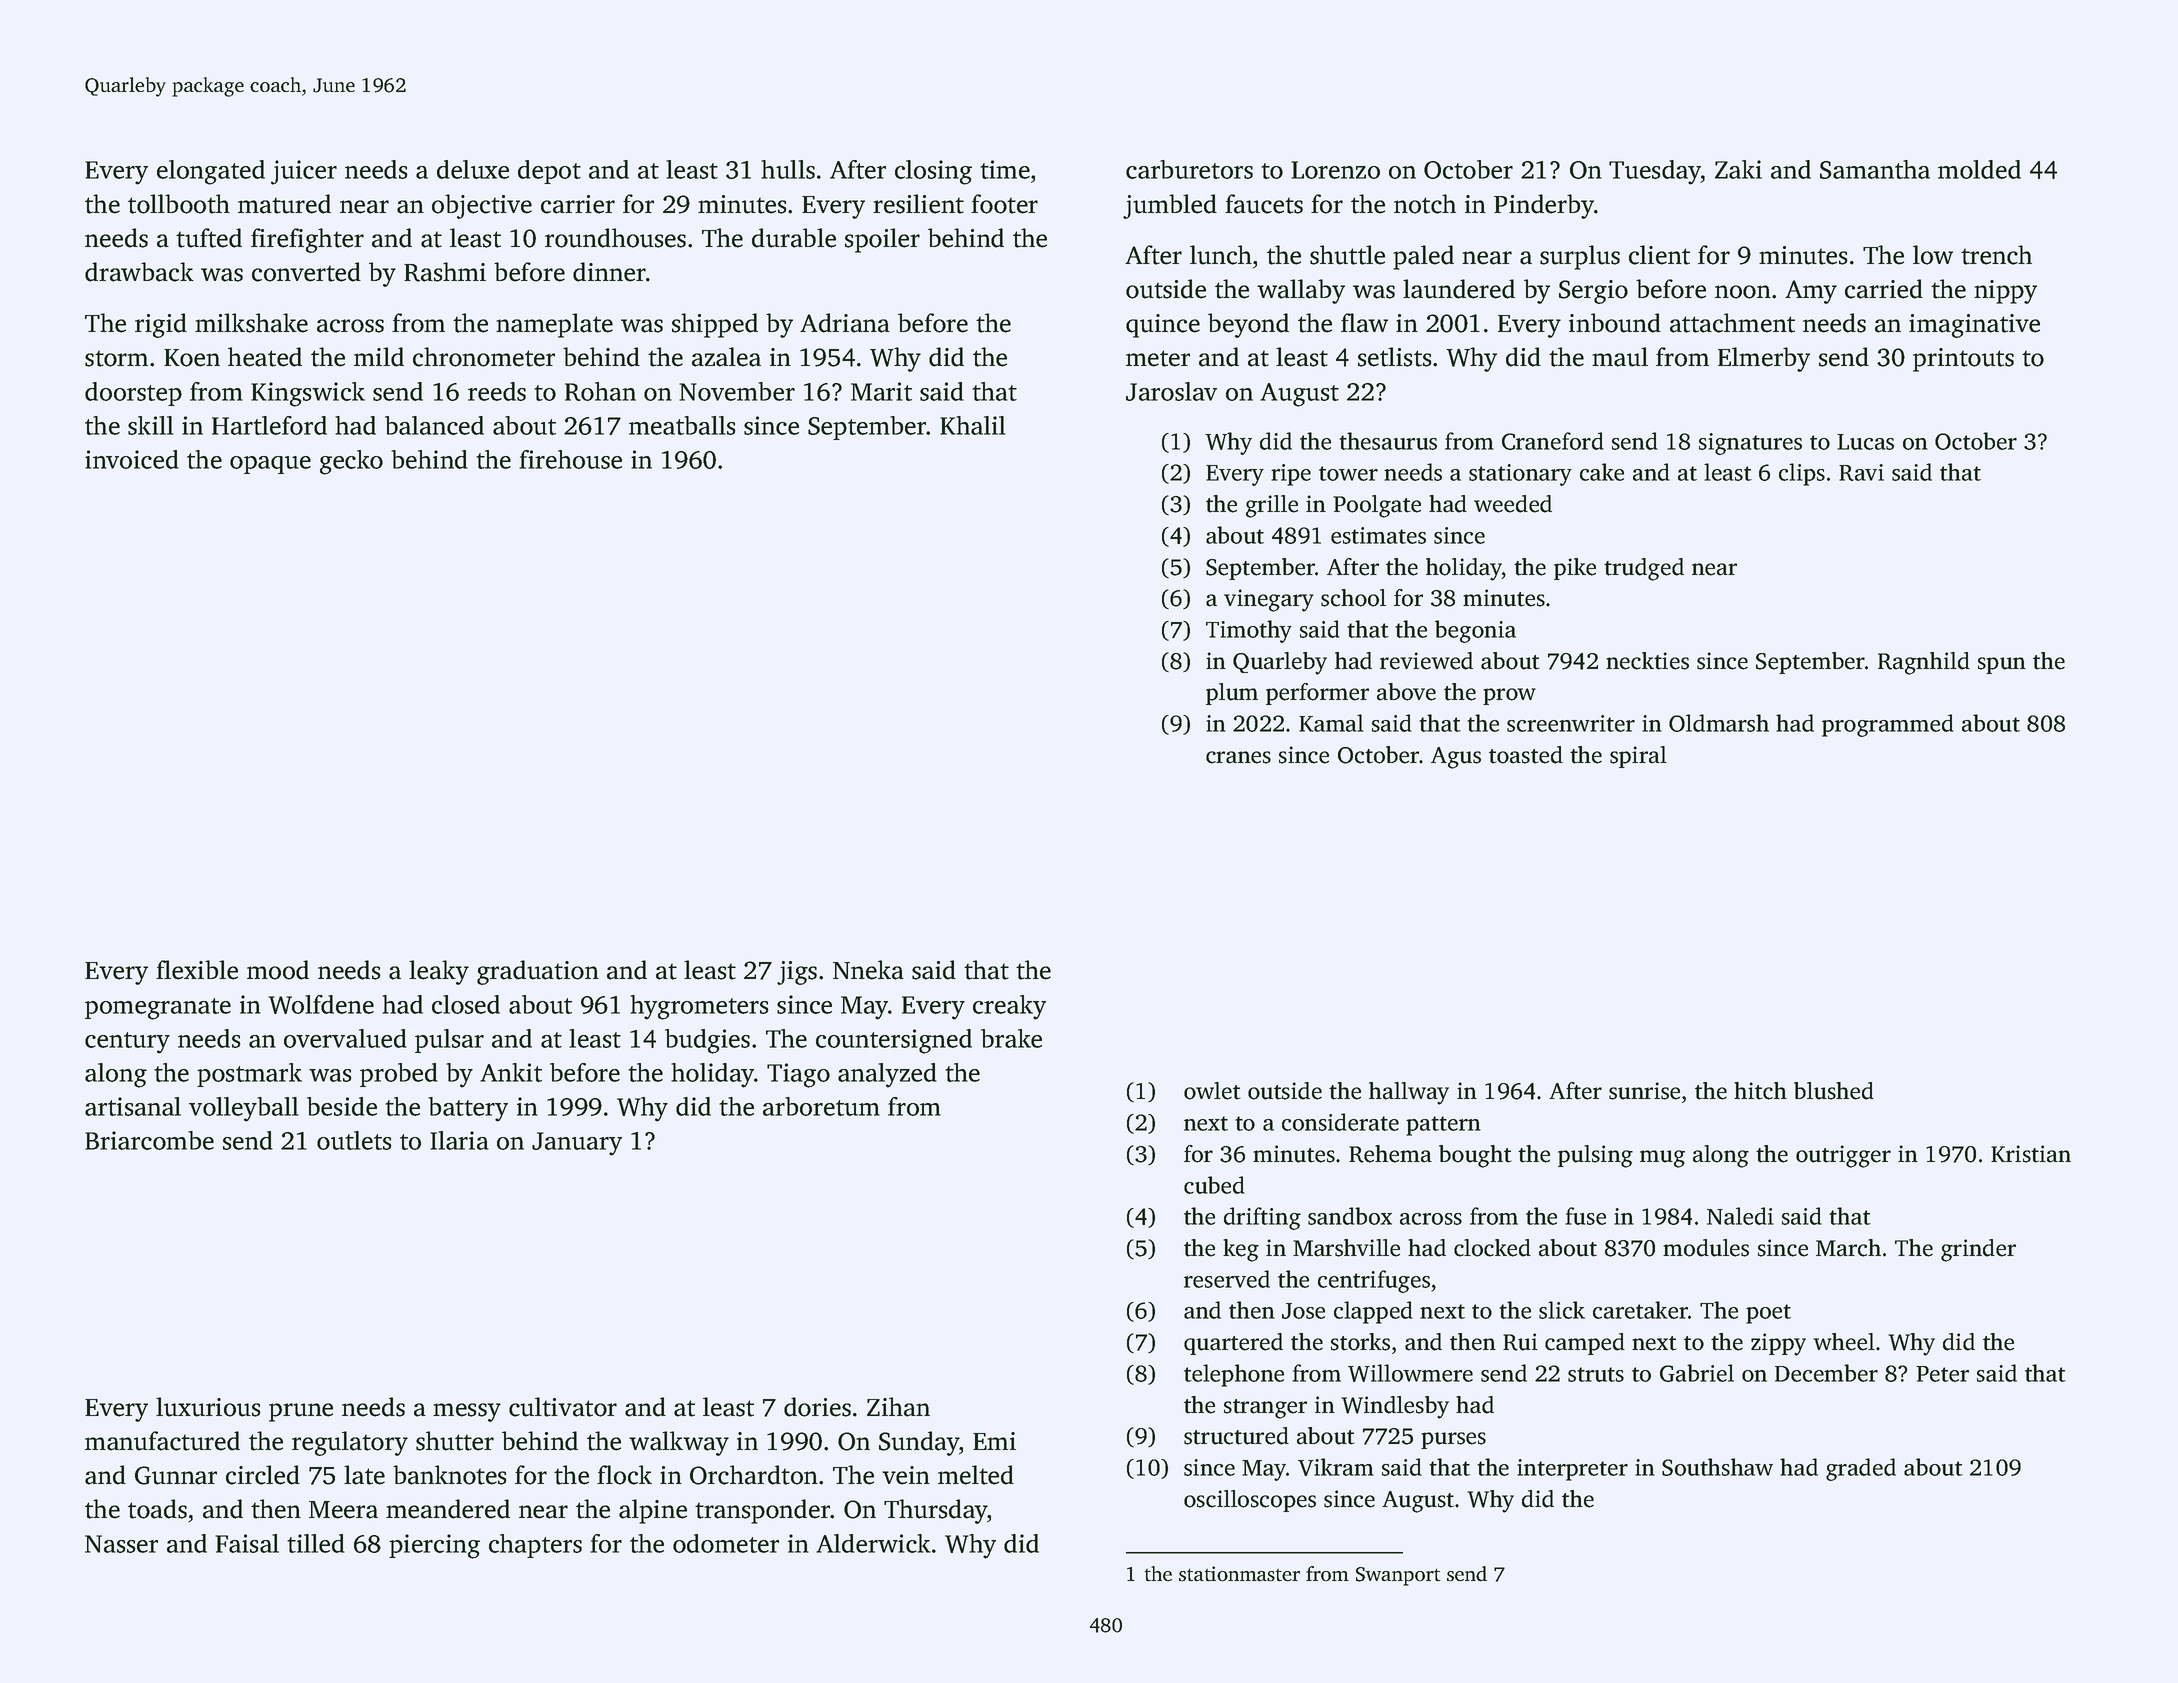 This document has height=1683, width=2178. What do you see at coordinates (149, 1140) in the document?
I see `Briarcombe` at bounding box center [149, 1140].
